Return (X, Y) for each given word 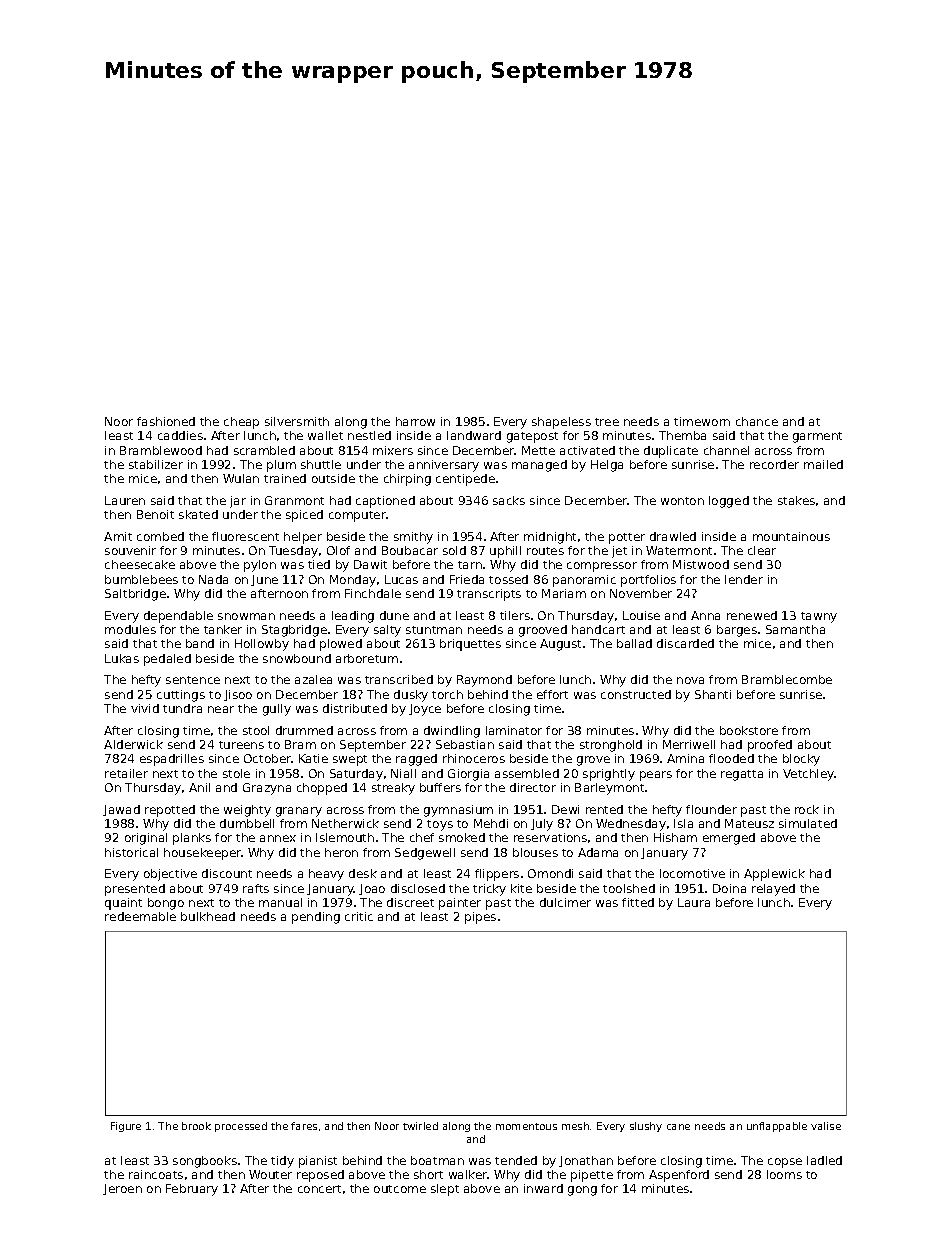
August (560, 645)
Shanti (713, 694)
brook (196, 1126)
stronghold (611, 746)
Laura (694, 902)
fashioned (166, 421)
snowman (246, 616)
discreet (410, 902)
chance (757, 421)
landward (474, 435)
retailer (126, 773)
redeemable (140, 916)
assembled (527, 773)
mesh (575, 1126)
